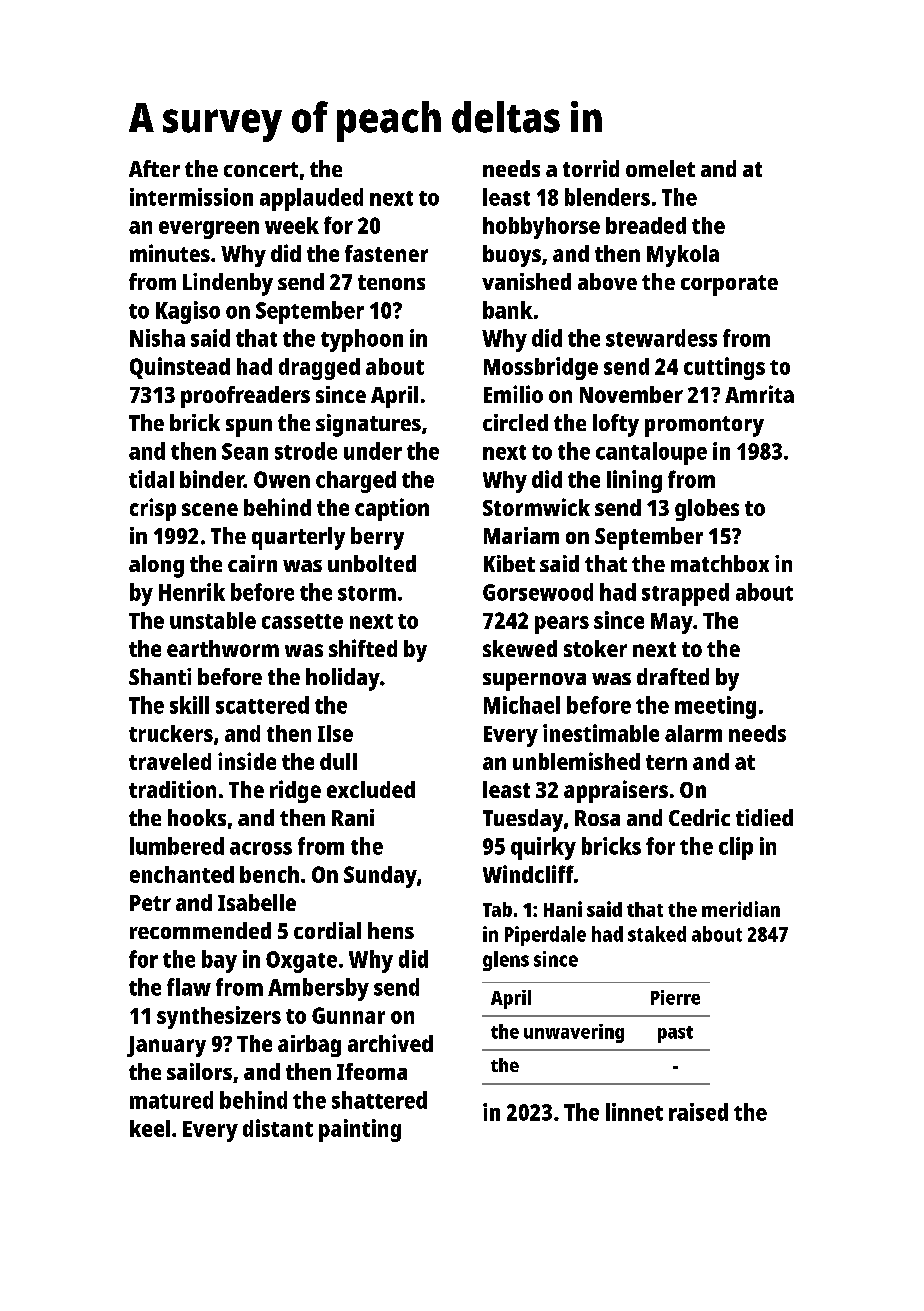 This screenshot has height=1311, width=924. What do you see at coordinates (360, 1130) in the screenshot?
I see `painting` at bounding box center [360, 1130].
